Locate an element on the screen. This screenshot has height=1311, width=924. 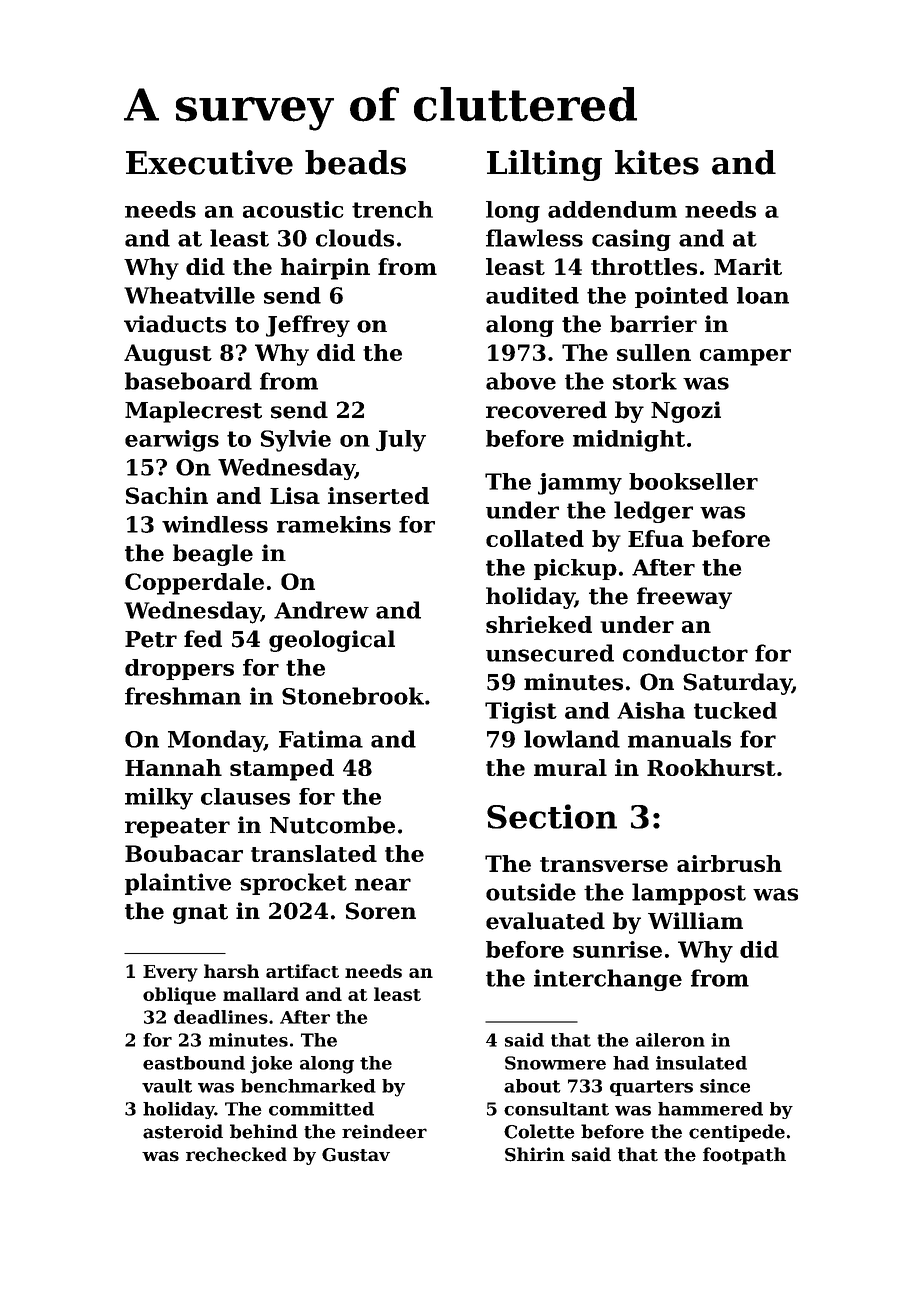
kites is located at coordinates (657, 162).
